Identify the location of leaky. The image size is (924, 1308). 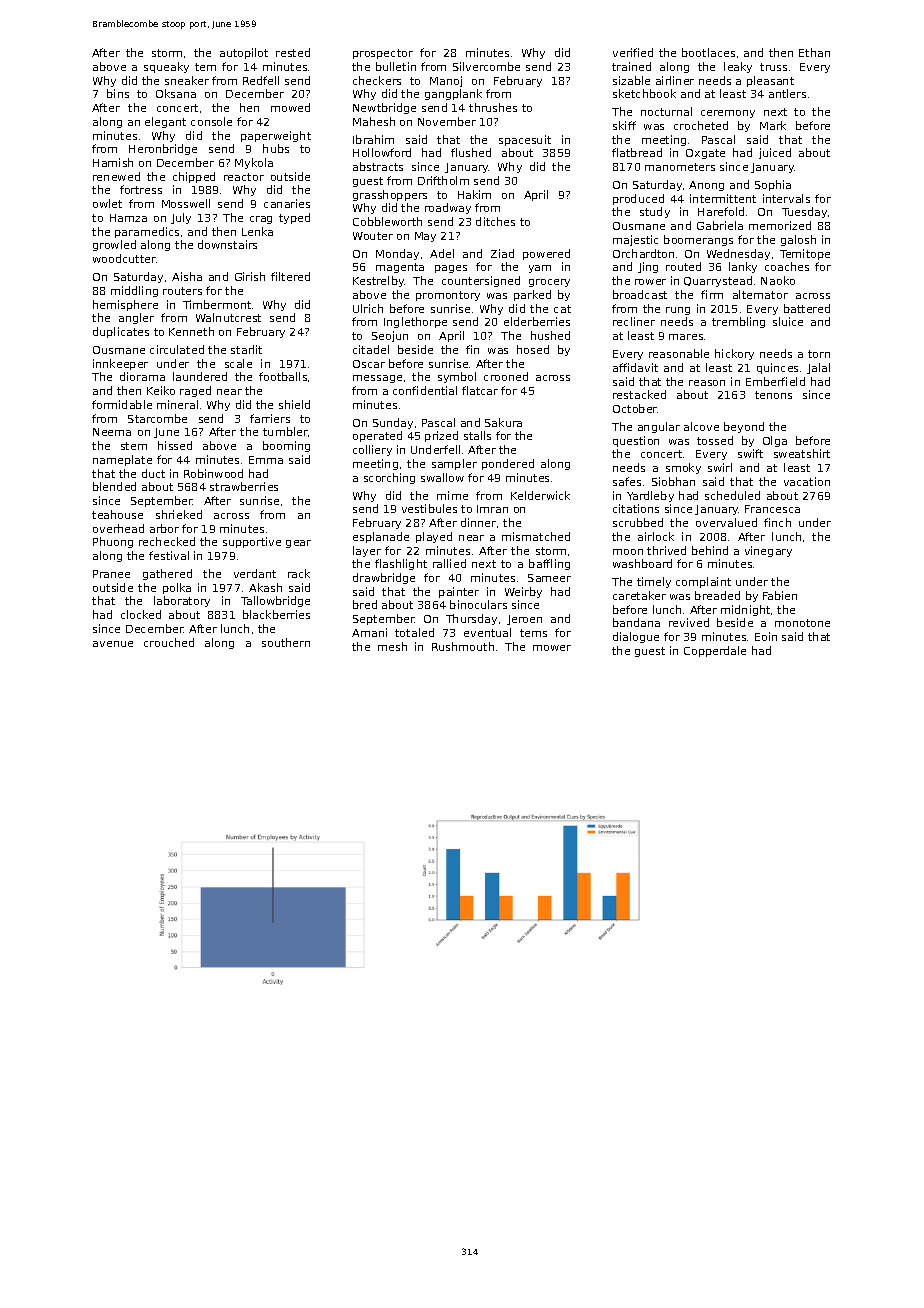
(738, 67).
